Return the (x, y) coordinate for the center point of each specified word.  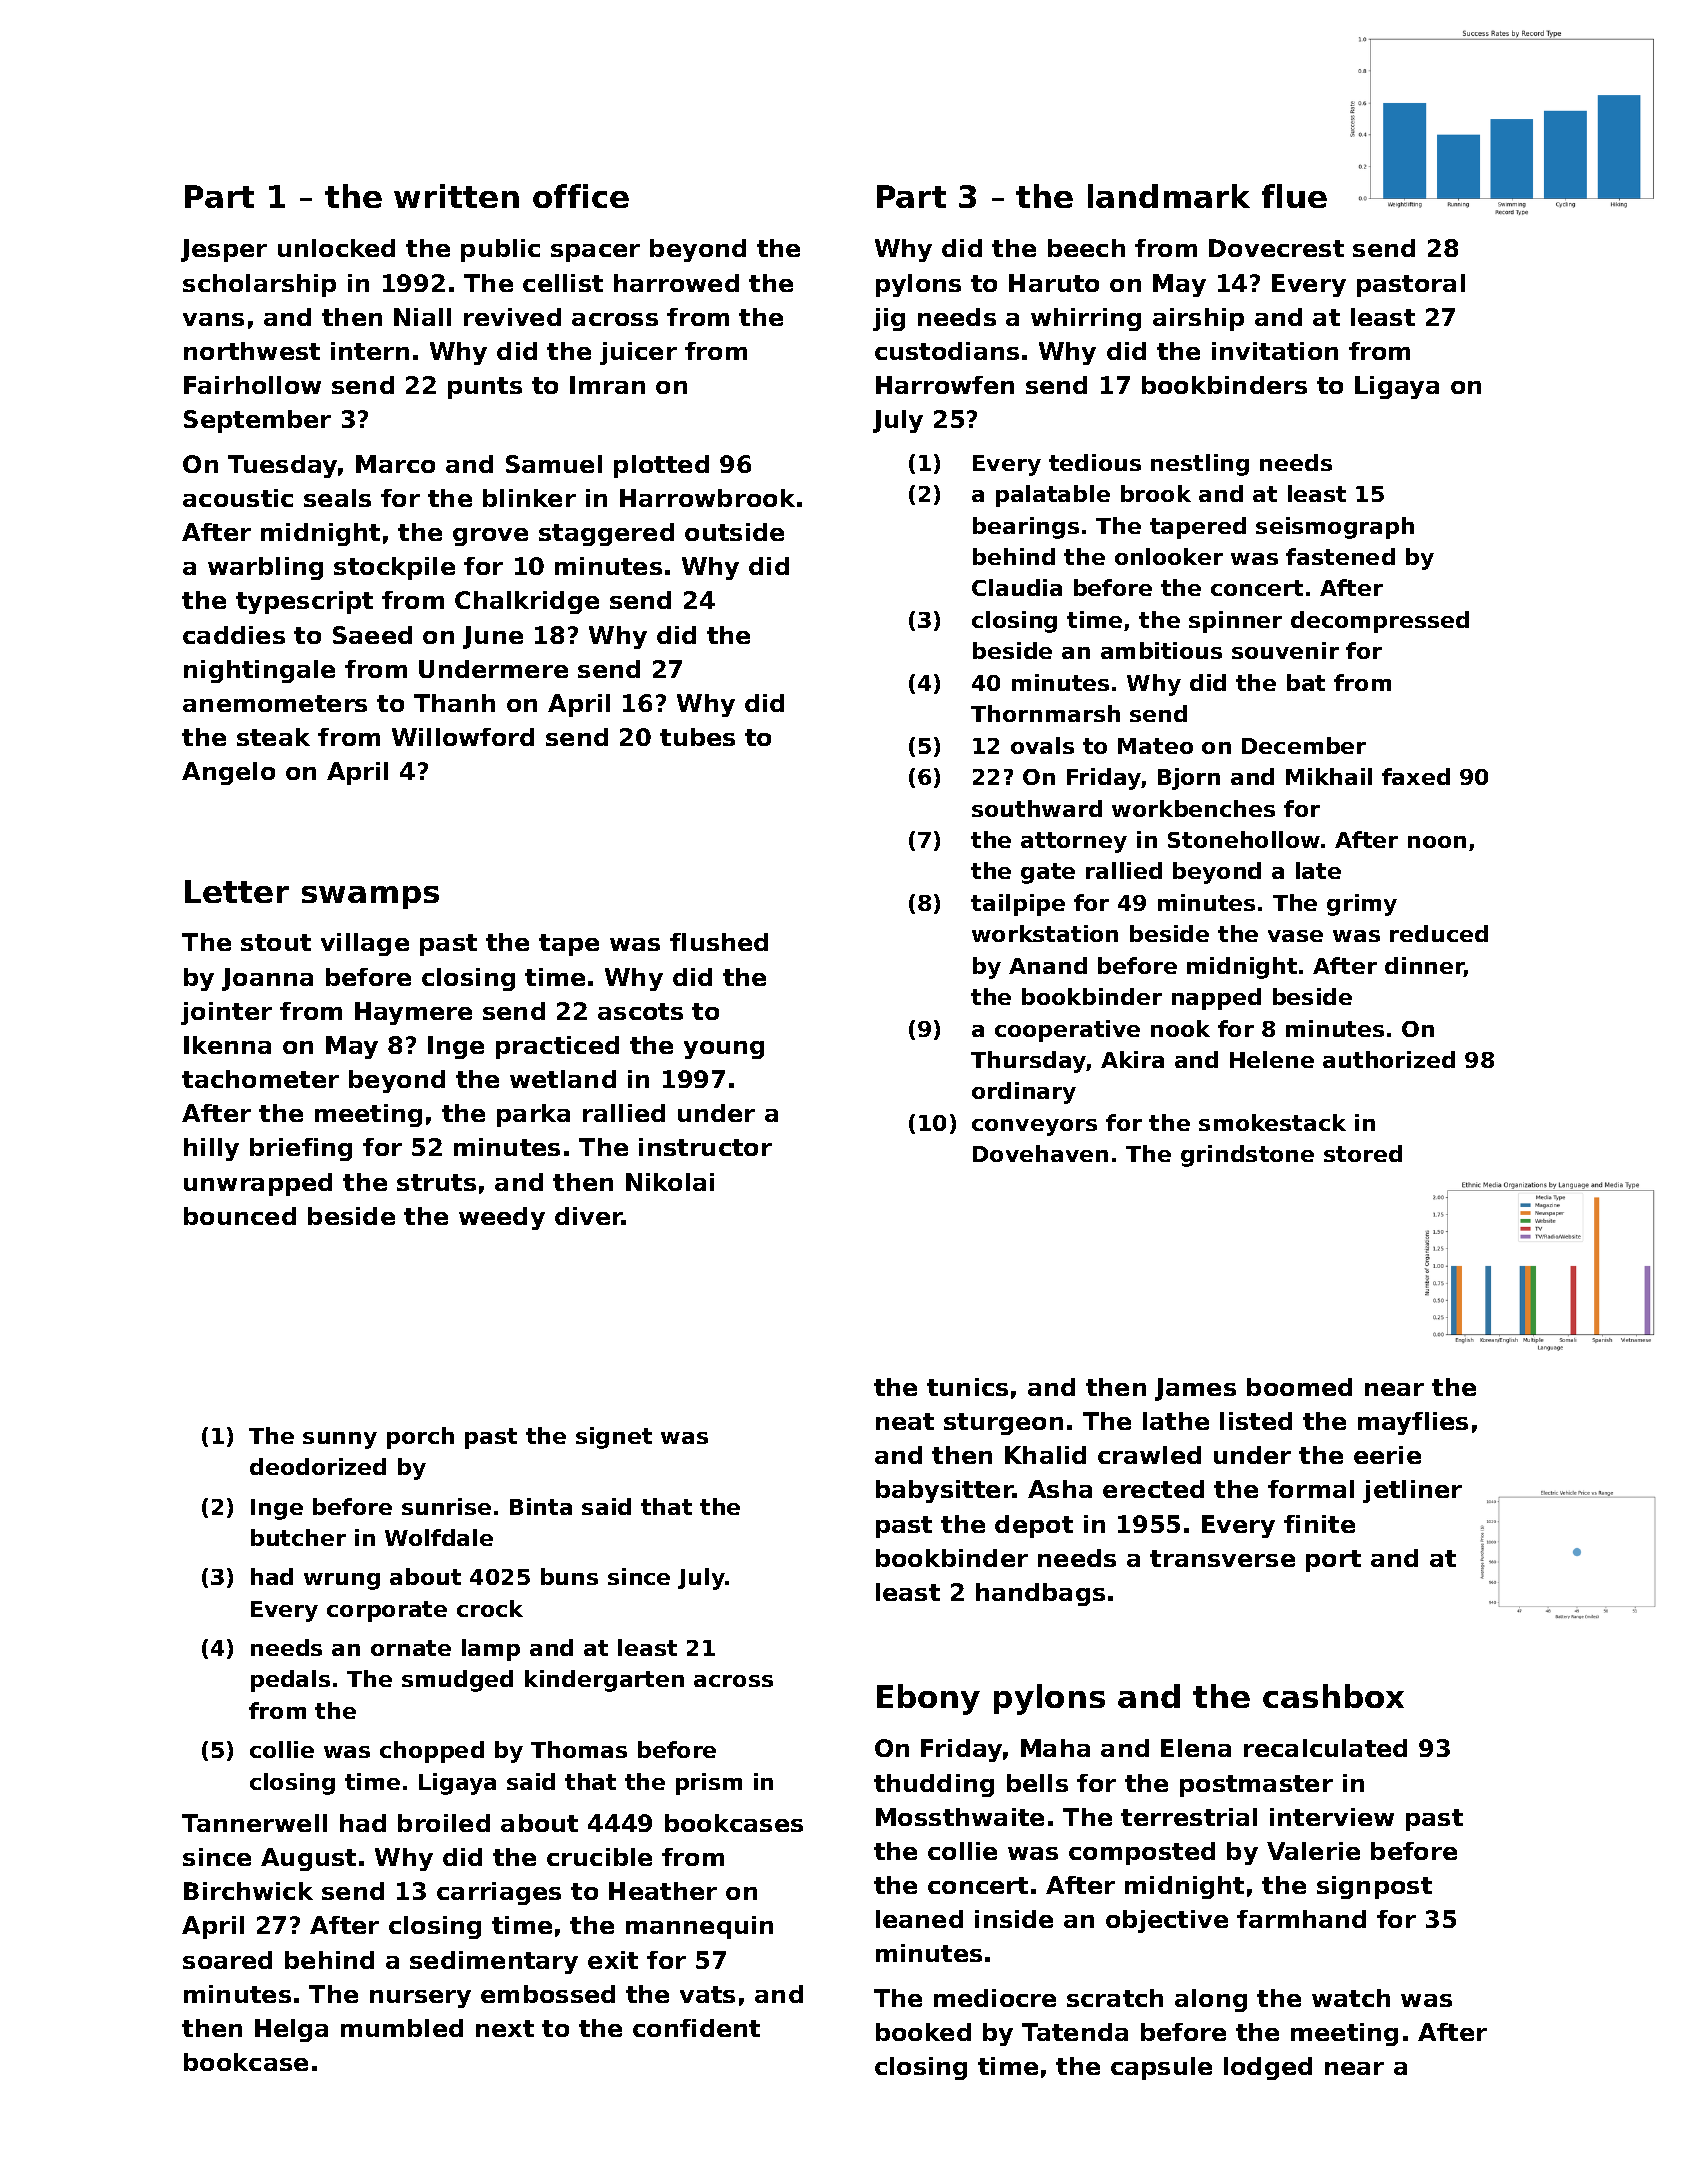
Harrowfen (945, 385)
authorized (1389, 1059)
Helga (291, 2030)
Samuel (554, 464)
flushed (719, 942)
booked (923, 2032)
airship (1198, 319)
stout (276, 942)
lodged (1268, 2068)
